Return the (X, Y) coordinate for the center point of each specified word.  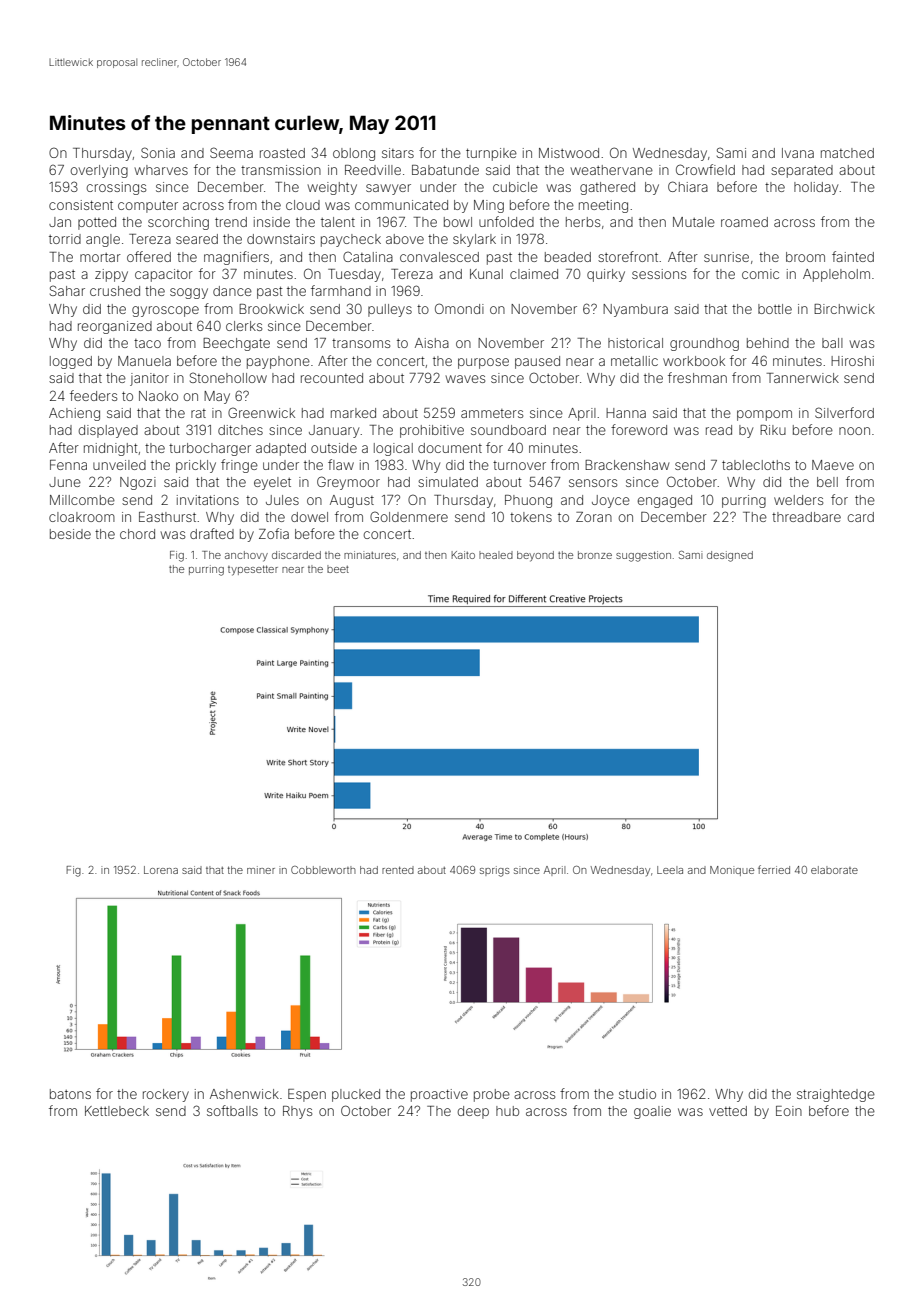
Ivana (798, 153)
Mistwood (569, 153)
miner (261, 870)
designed (730, 556)
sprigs (495, 871)
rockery (166, 1095)
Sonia (158, 152)
